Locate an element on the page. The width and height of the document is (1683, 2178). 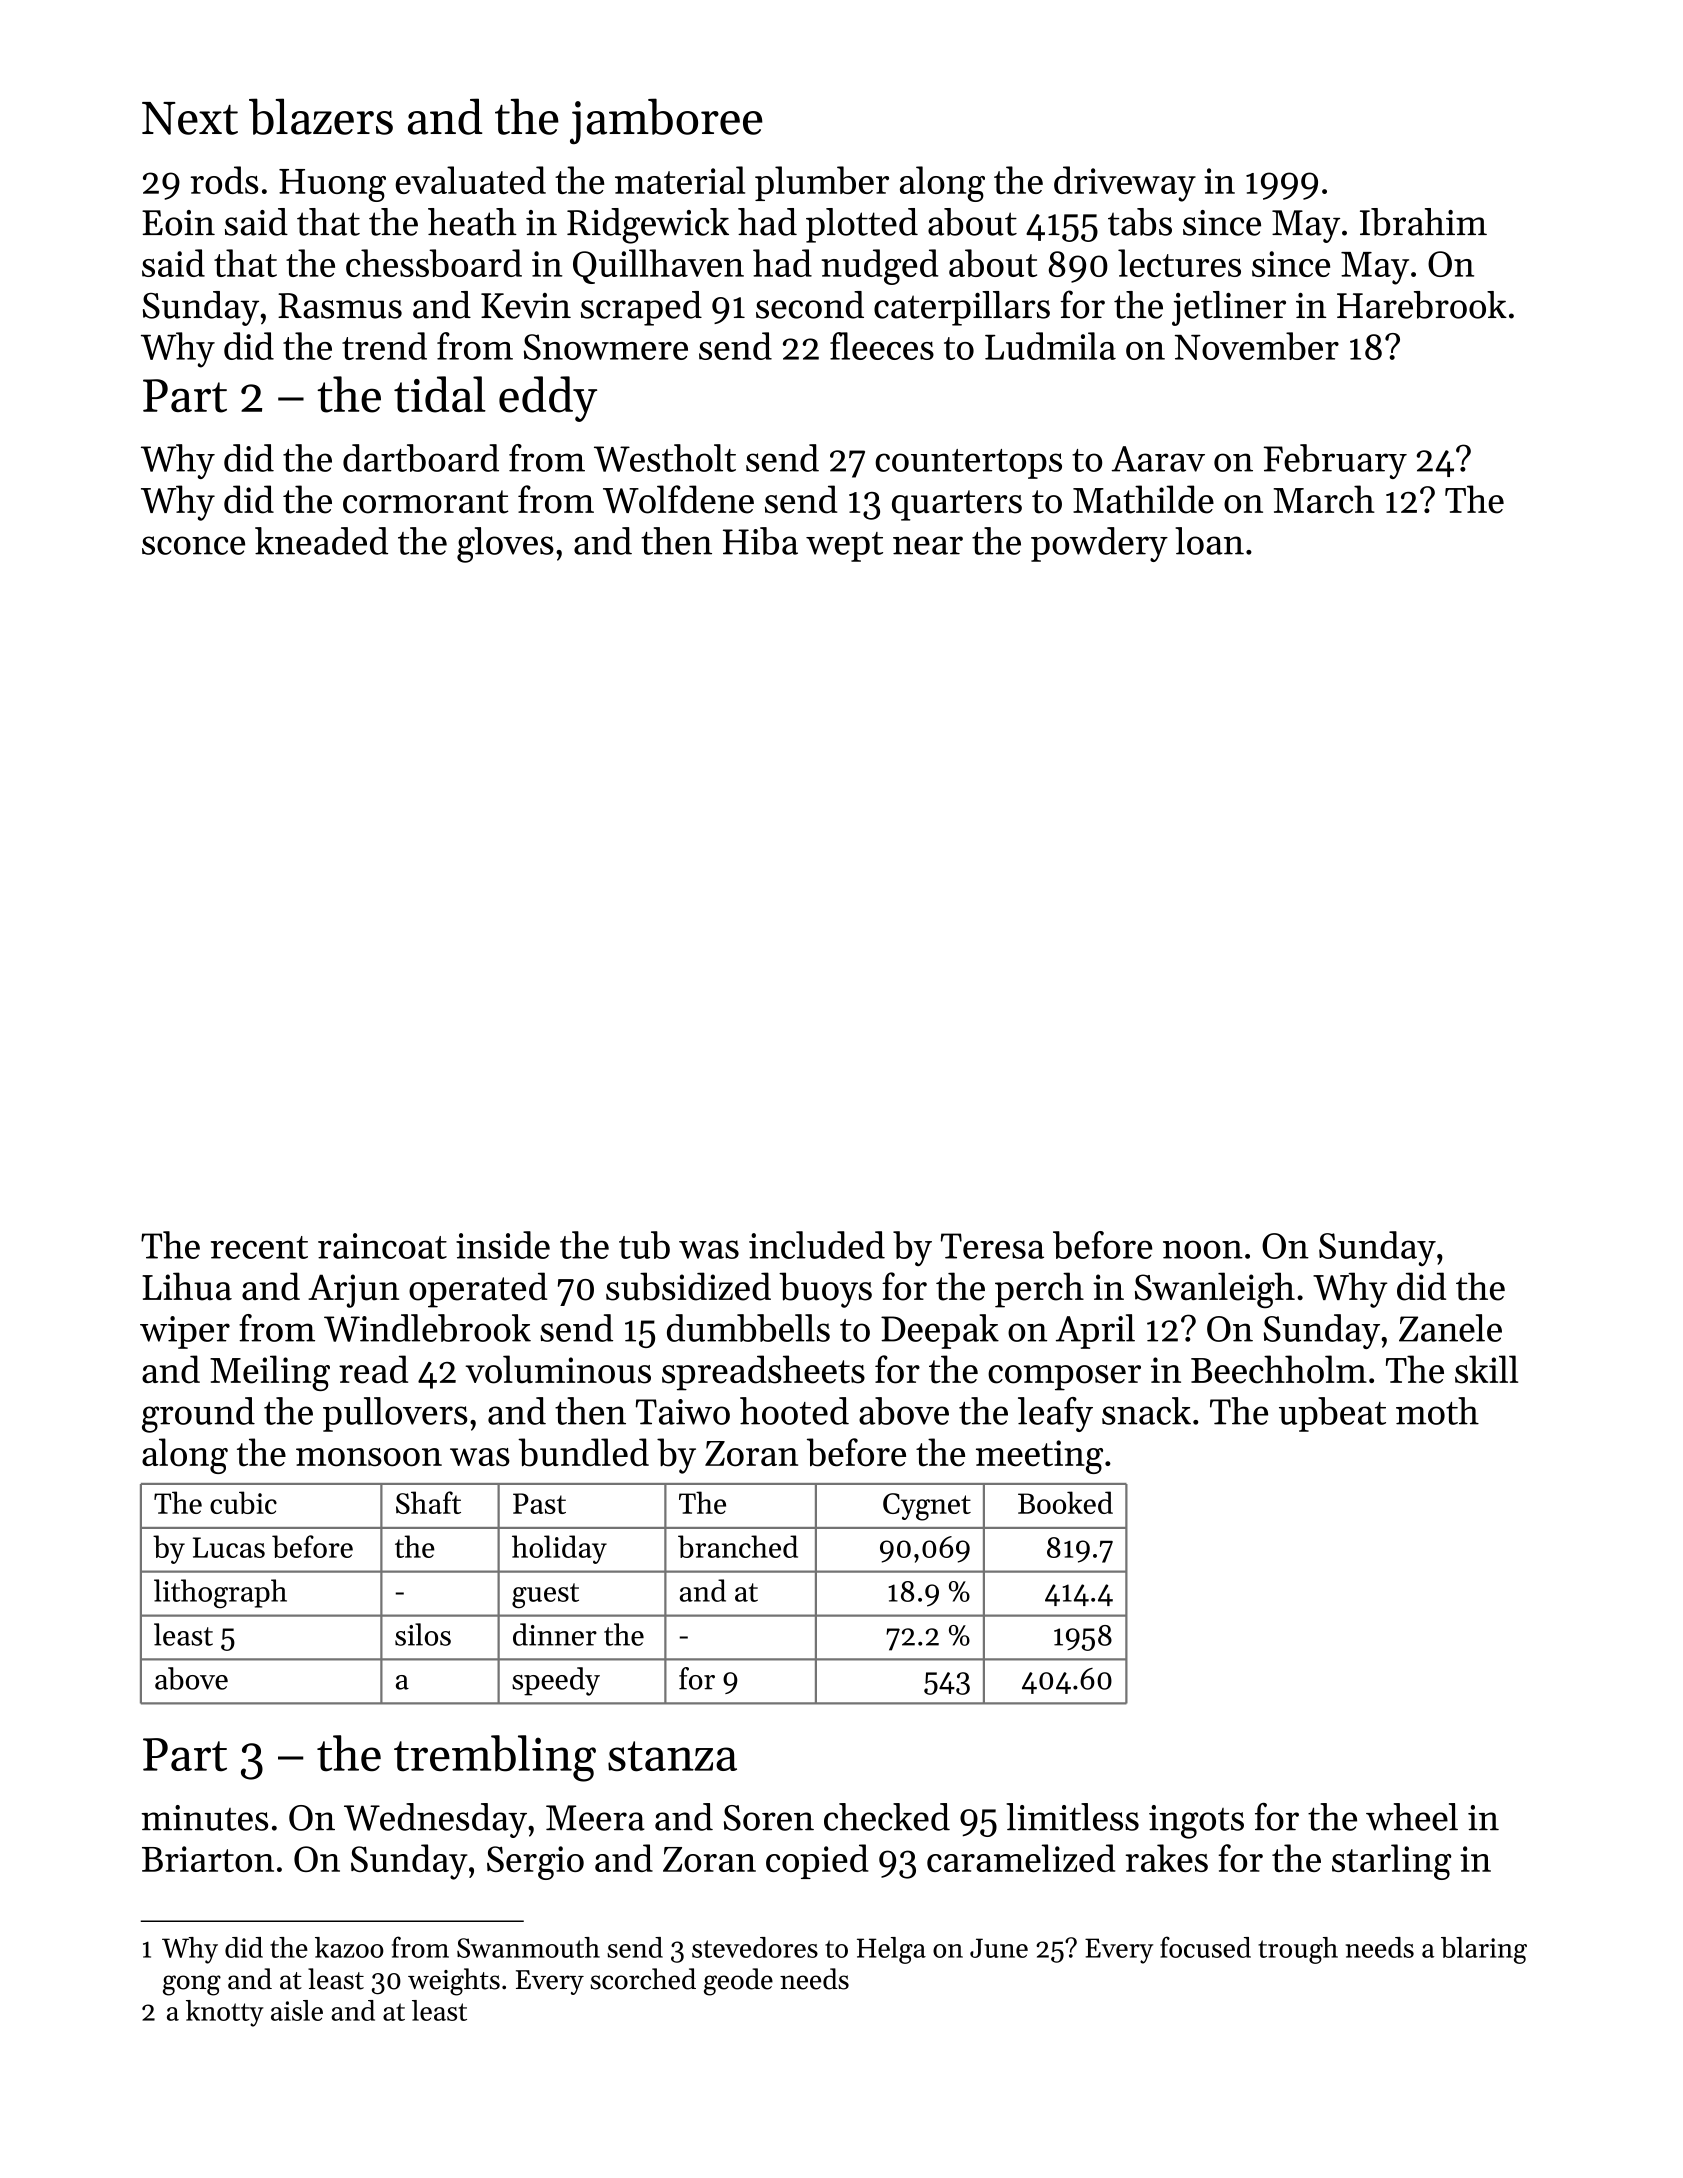
sconce is located at coordinates (193, 545).
